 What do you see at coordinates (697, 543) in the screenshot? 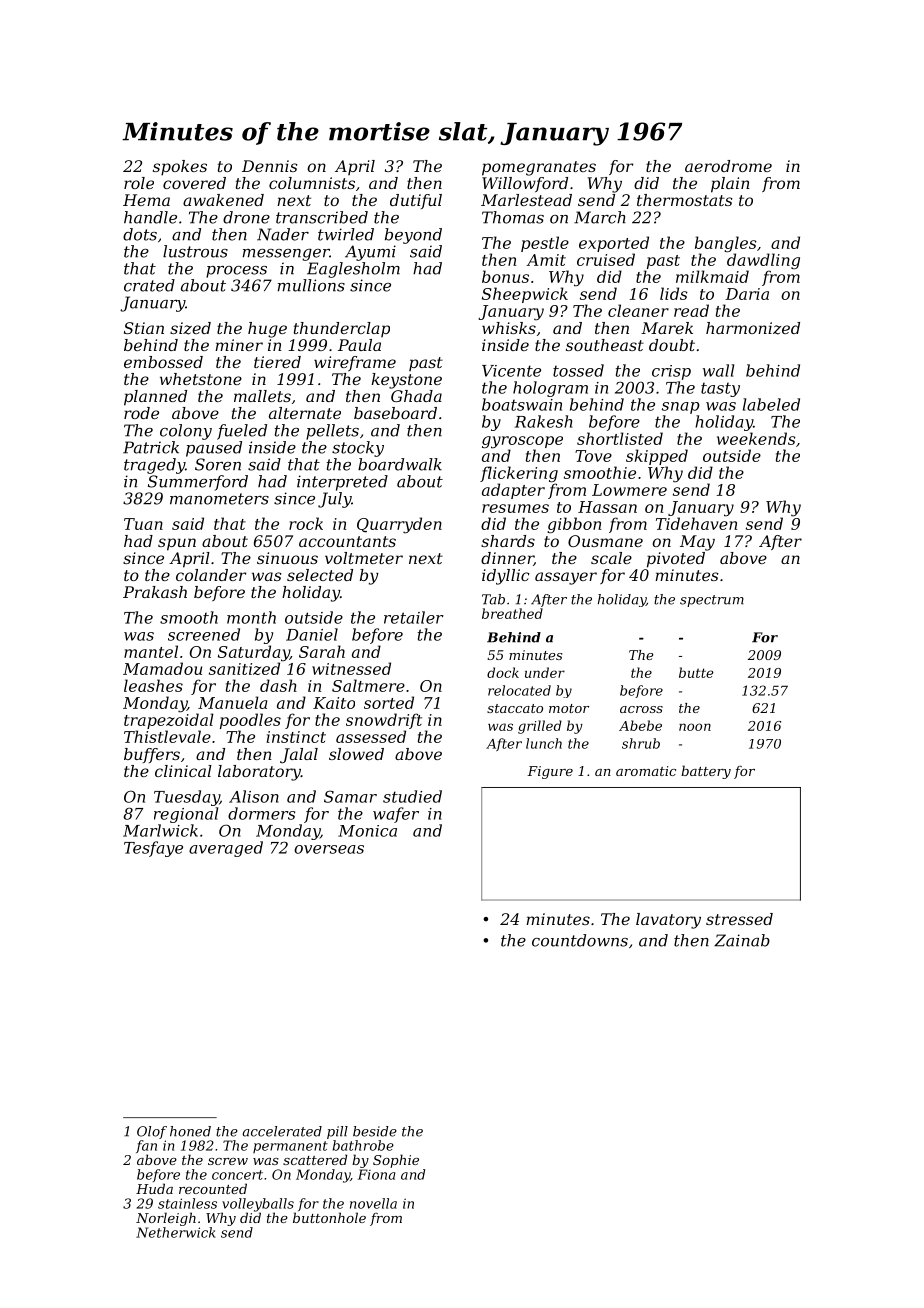
I see `May` at bounding box center [697, 543].
